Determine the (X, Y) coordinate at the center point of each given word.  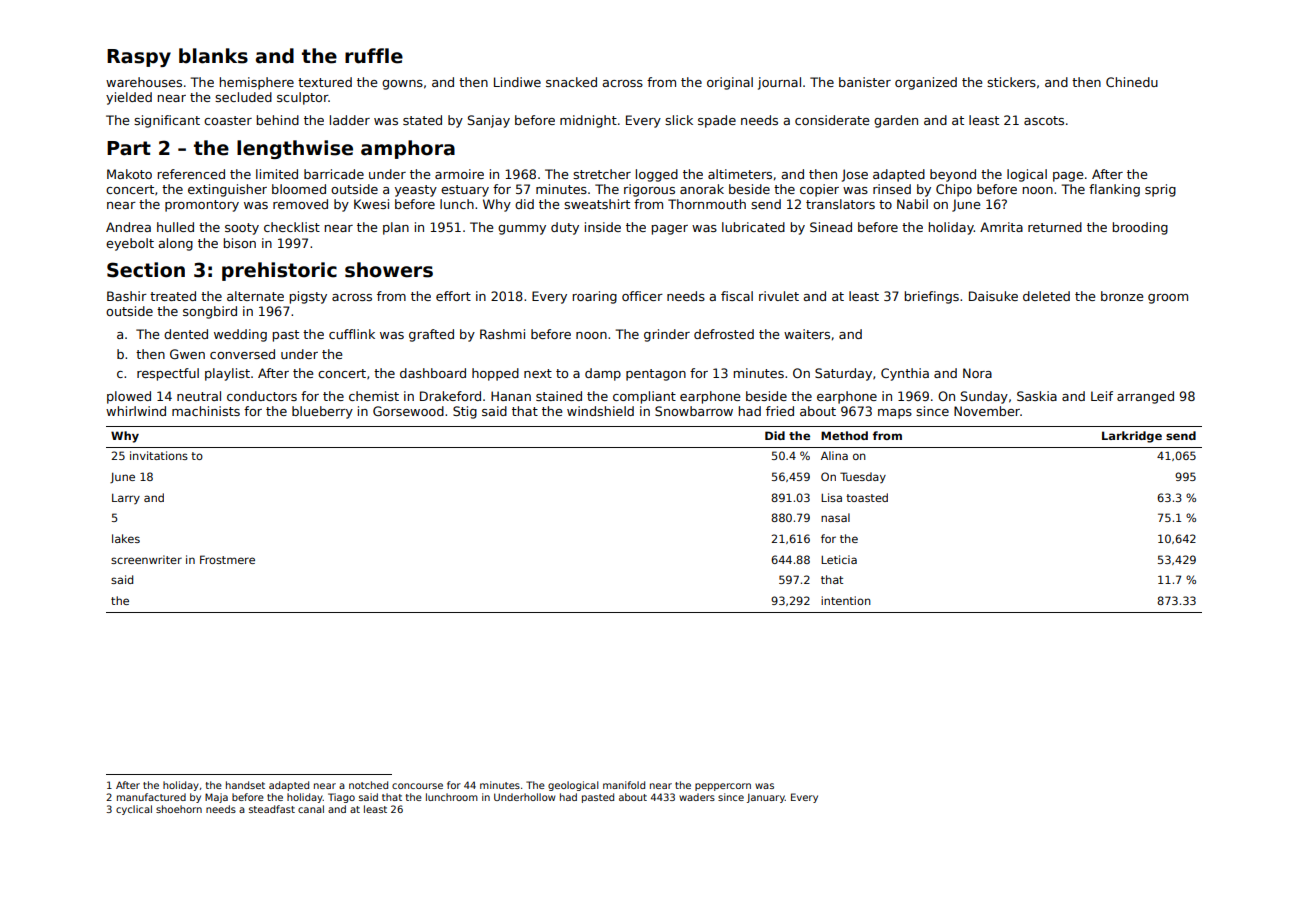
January (766, 798)
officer (642, 296)
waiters (807, 334)
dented (186, 334)
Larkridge (1132, 437)
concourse (417, 786)
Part (129, 148)
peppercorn (723, 787)
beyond (953, 175)
